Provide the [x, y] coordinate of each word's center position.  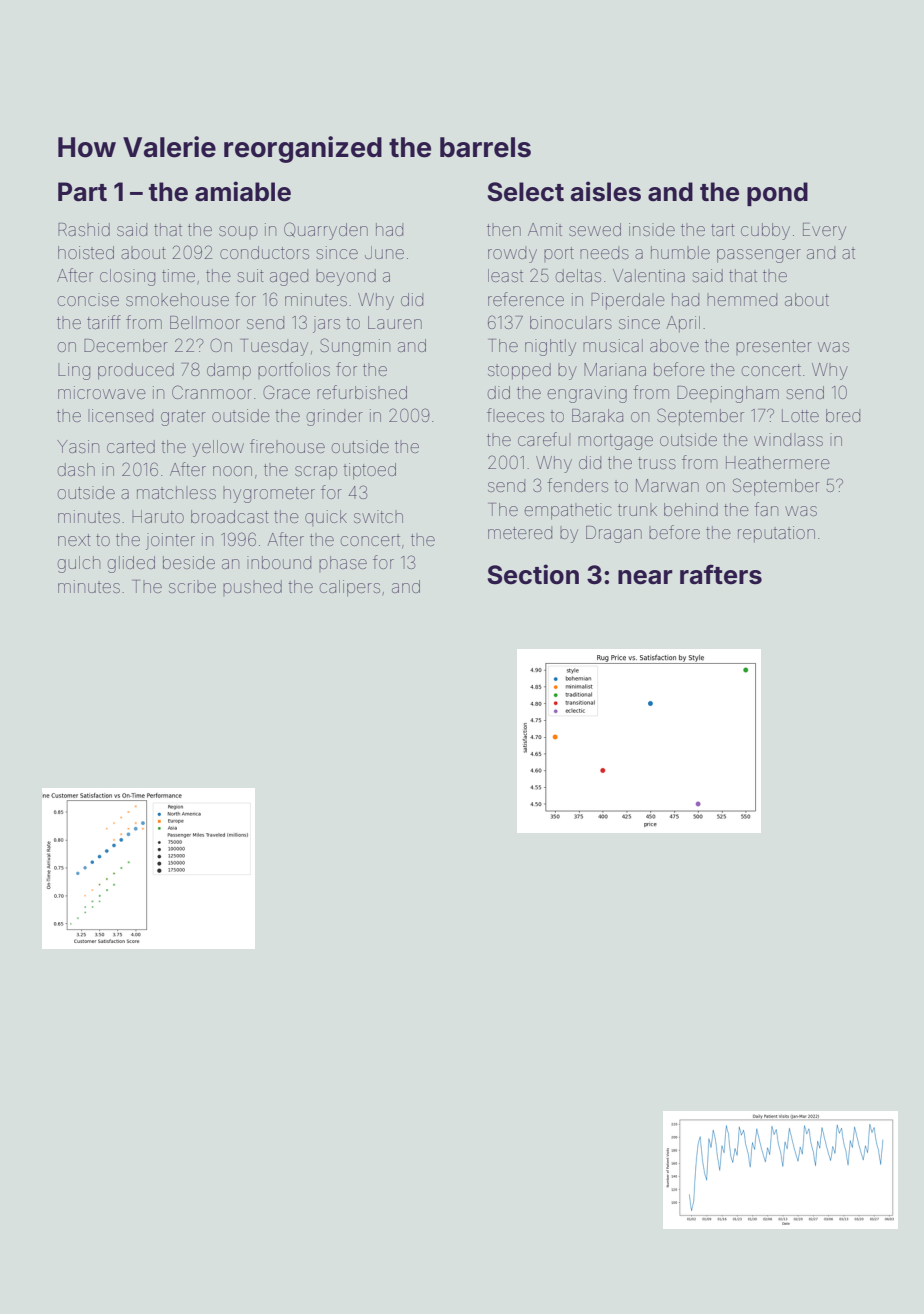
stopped [519, 371]
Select [525, 192]
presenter [774, 347]
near [645, 577]
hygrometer [269, 494]
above [674, 345]
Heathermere [778, 462]
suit [251, 275]
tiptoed [369, 471]
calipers [350, 588]
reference [526, 299]
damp [229, 371]
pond [777, 194]
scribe [192, 586]
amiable [243, 191]
